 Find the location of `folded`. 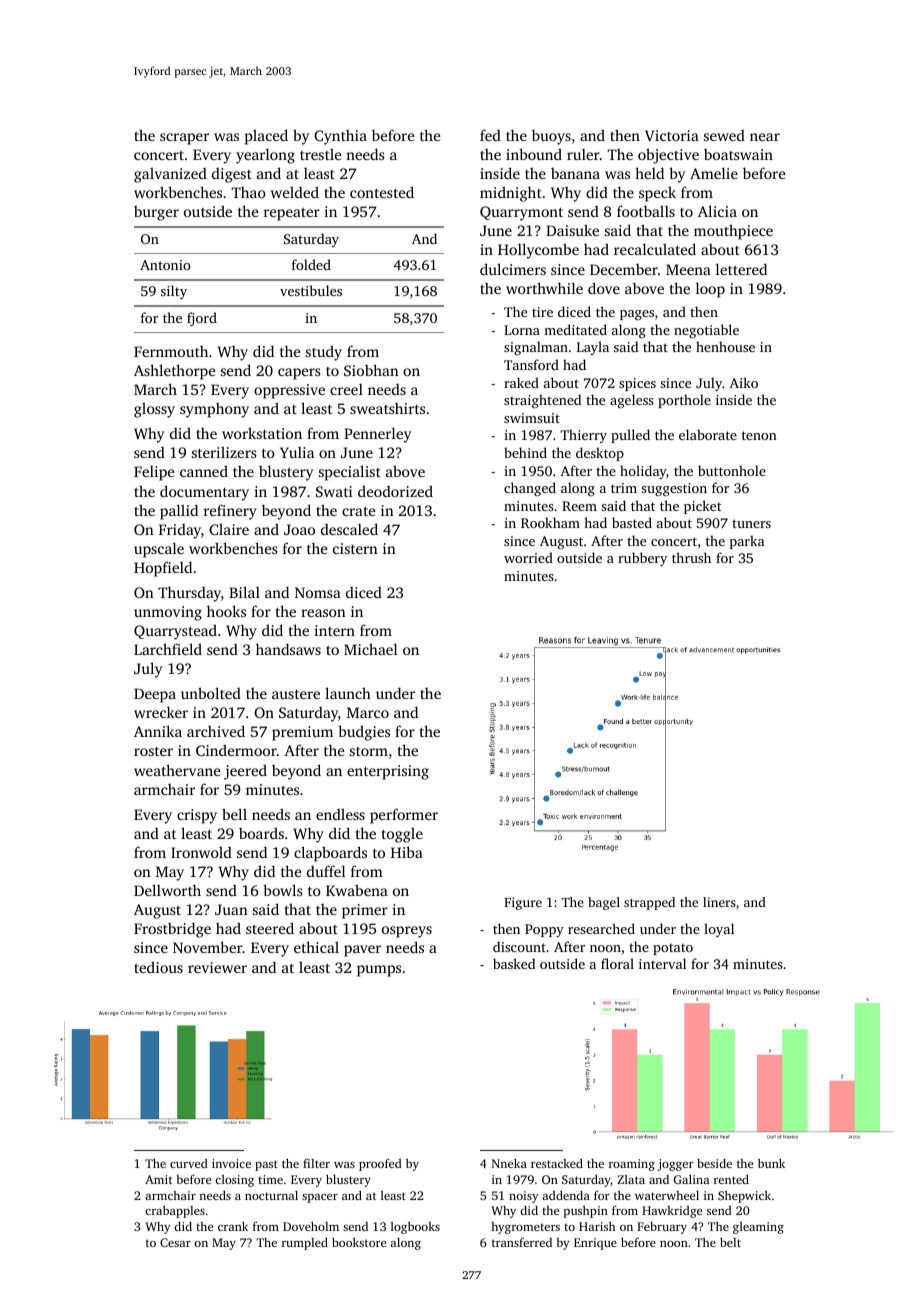

folded is located at coordinates (311, 264).
